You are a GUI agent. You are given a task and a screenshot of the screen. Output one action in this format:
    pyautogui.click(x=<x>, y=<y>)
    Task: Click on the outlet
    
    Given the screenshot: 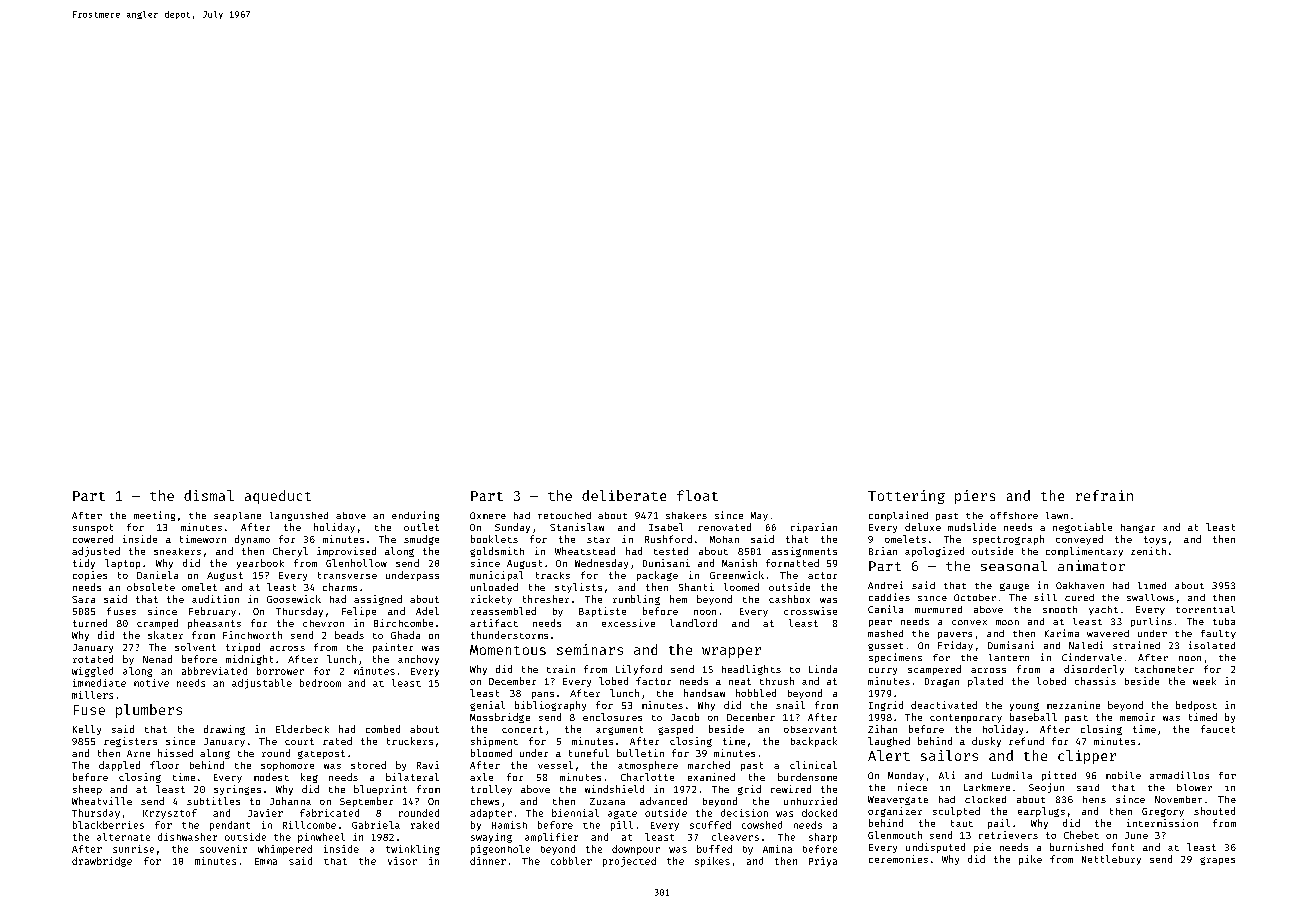 What is the action you would take?
    pyautogui.click(x=421, y=527)
